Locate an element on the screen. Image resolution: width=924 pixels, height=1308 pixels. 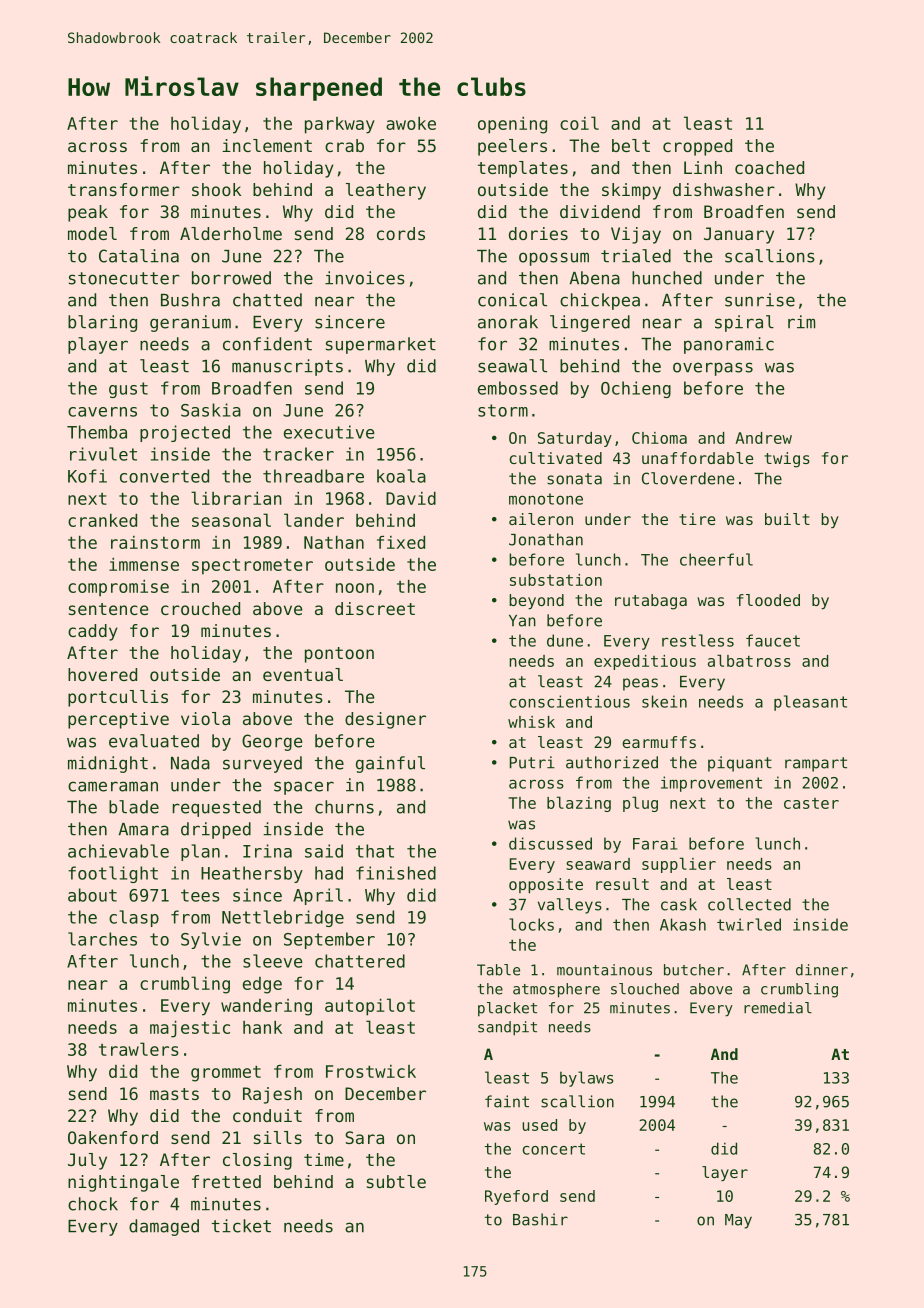
remedial is located at coordinates (778, 1008).
